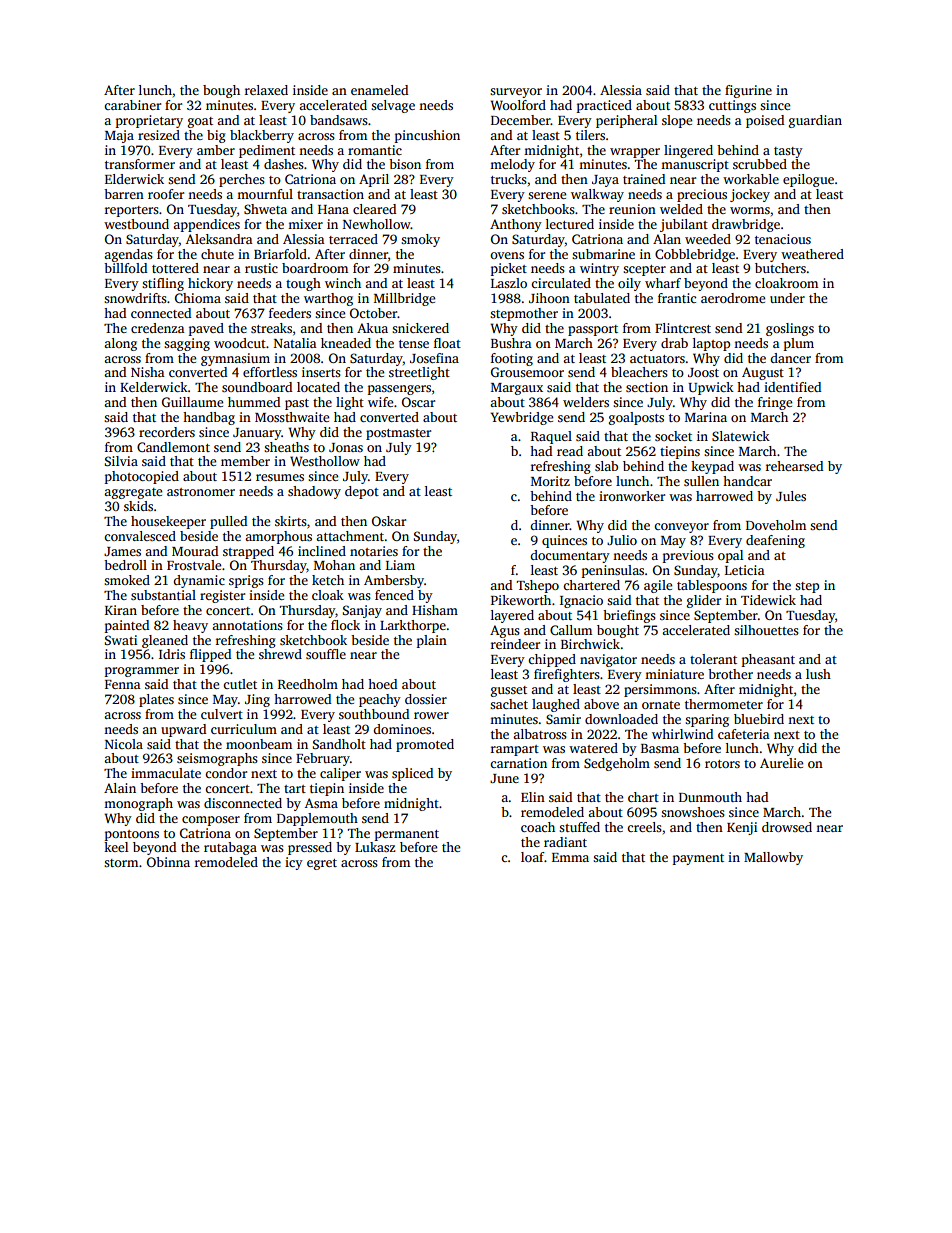  Describe the element at coordinates (119, 136) in the image. I see `Maja` at that location.
